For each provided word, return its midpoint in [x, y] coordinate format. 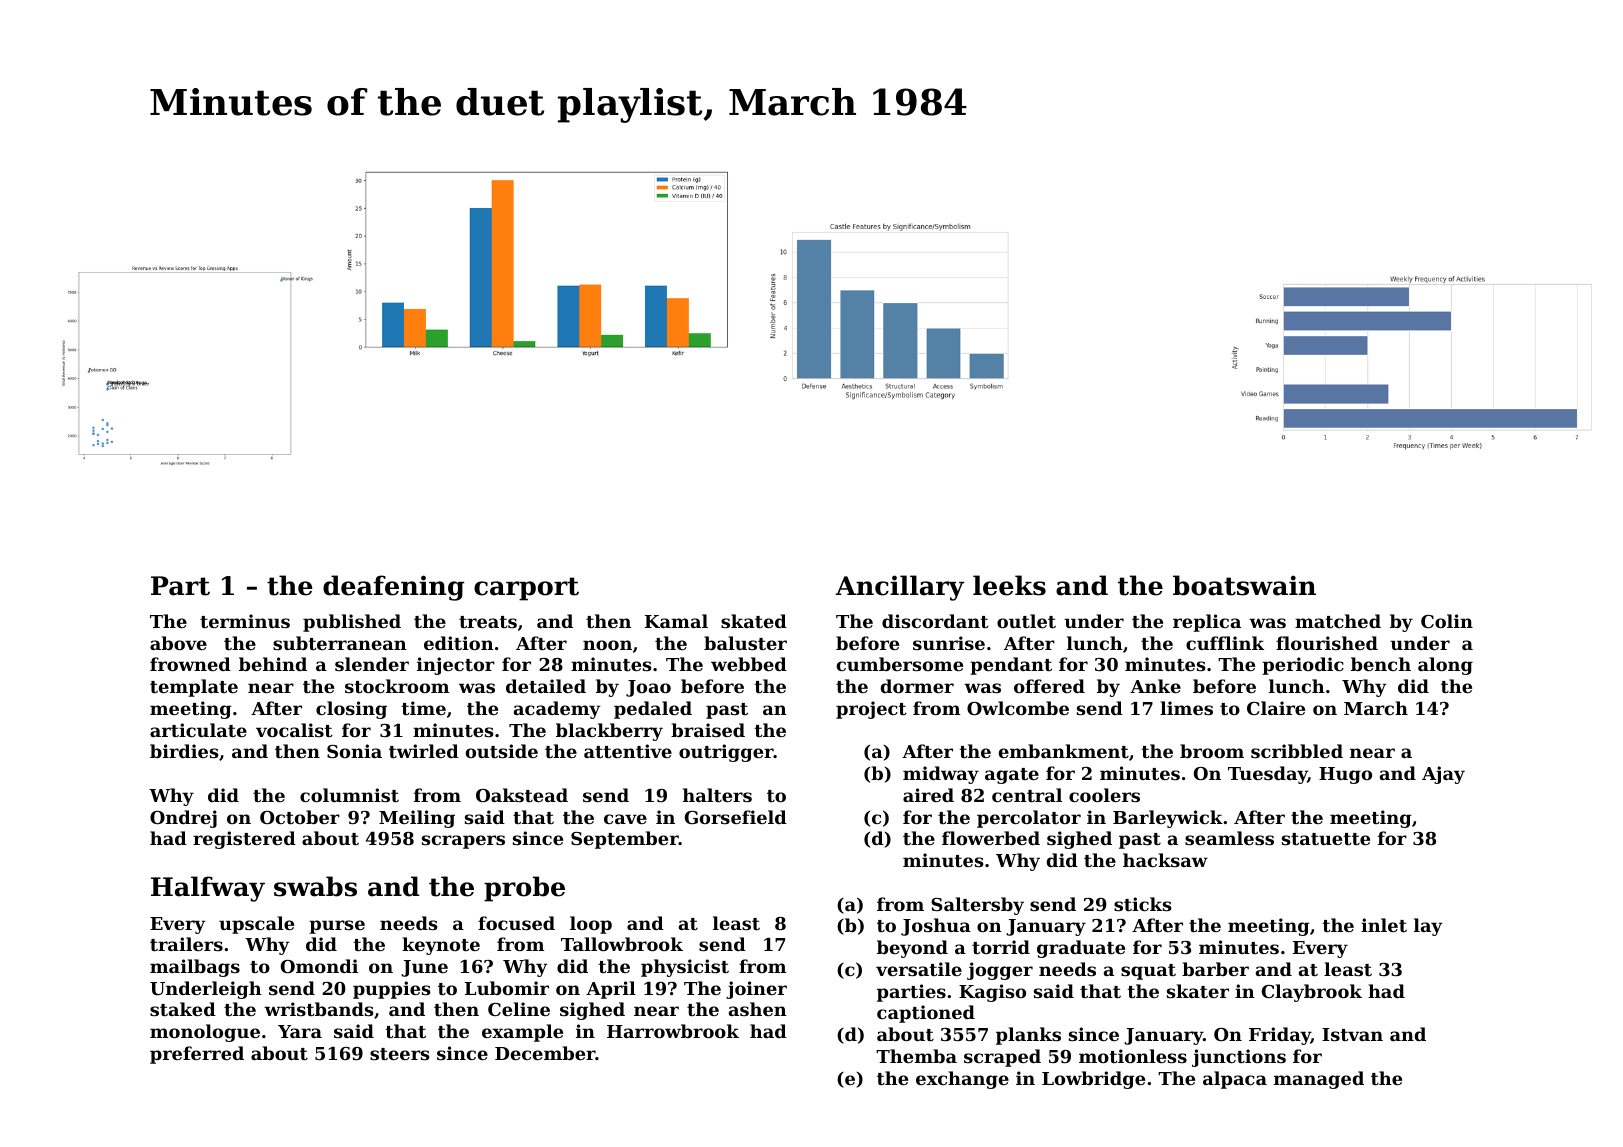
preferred [197, 1055]
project [871, 710]
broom [1212, 751]
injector [456, 666]
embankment [1064, 751]
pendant [1011, 666]
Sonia [354, 751]
